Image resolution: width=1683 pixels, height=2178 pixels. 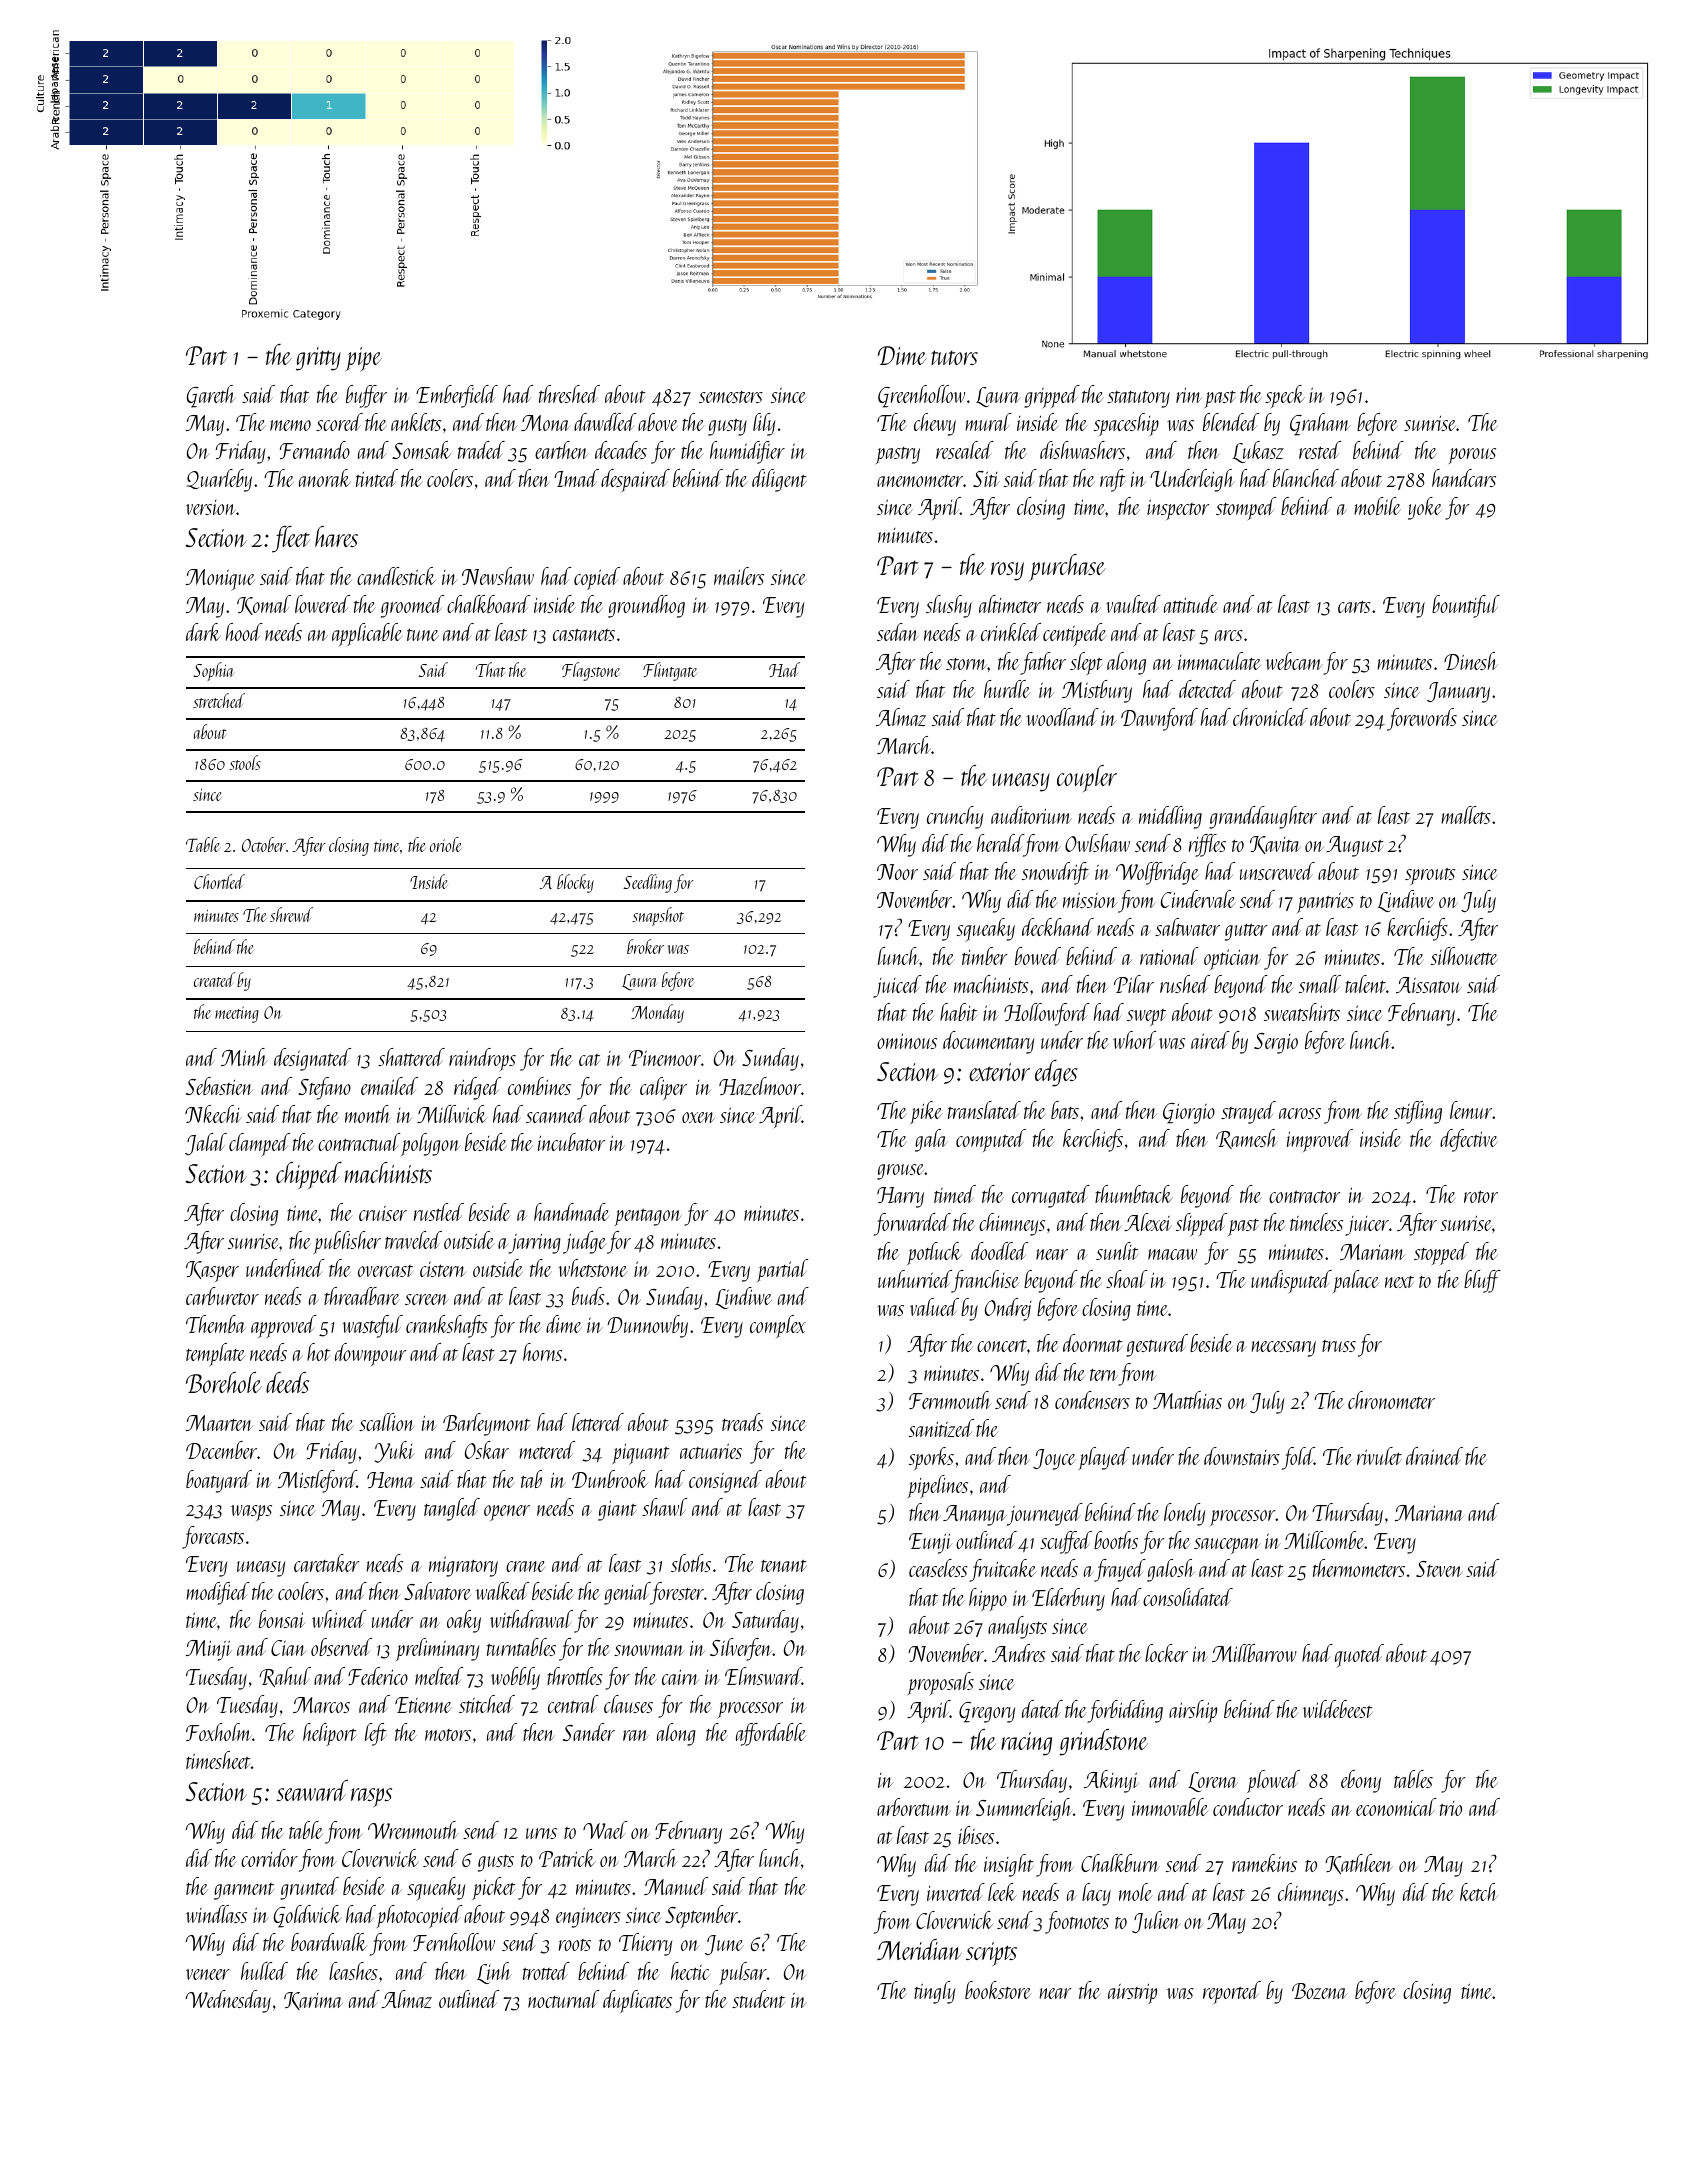 I want to click on stomped, so click(x=1246, y=509).
